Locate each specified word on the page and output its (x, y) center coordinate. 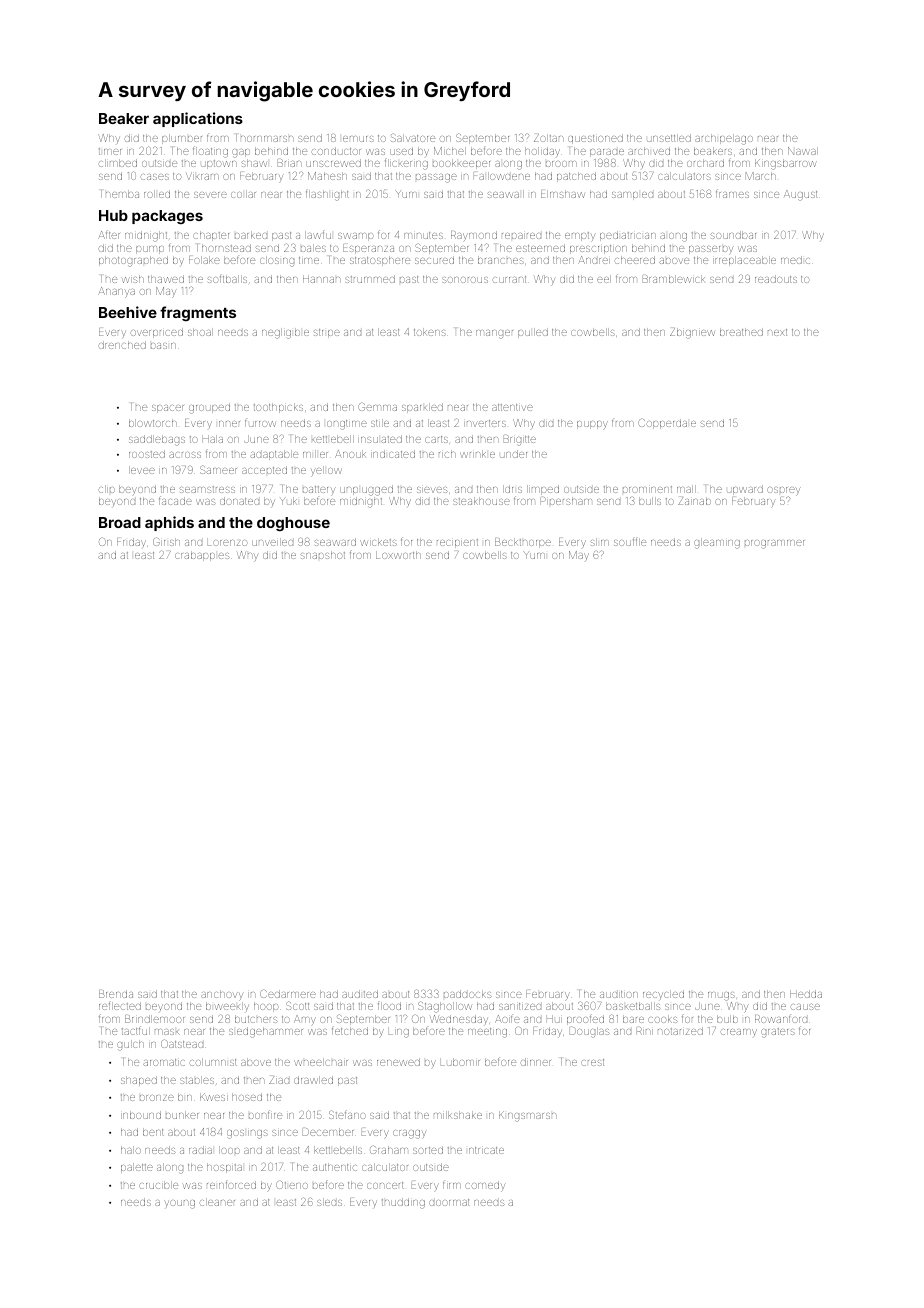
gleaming (717, 543)
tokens (430, 332)
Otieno (292, 1185)
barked (251, 235)
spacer (168, 409)
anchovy (222, 995)
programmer (775, 544)
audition (619, 994)
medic (795, 260)
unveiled (272, 542)
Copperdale (667, 424)
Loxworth (398, 555)
